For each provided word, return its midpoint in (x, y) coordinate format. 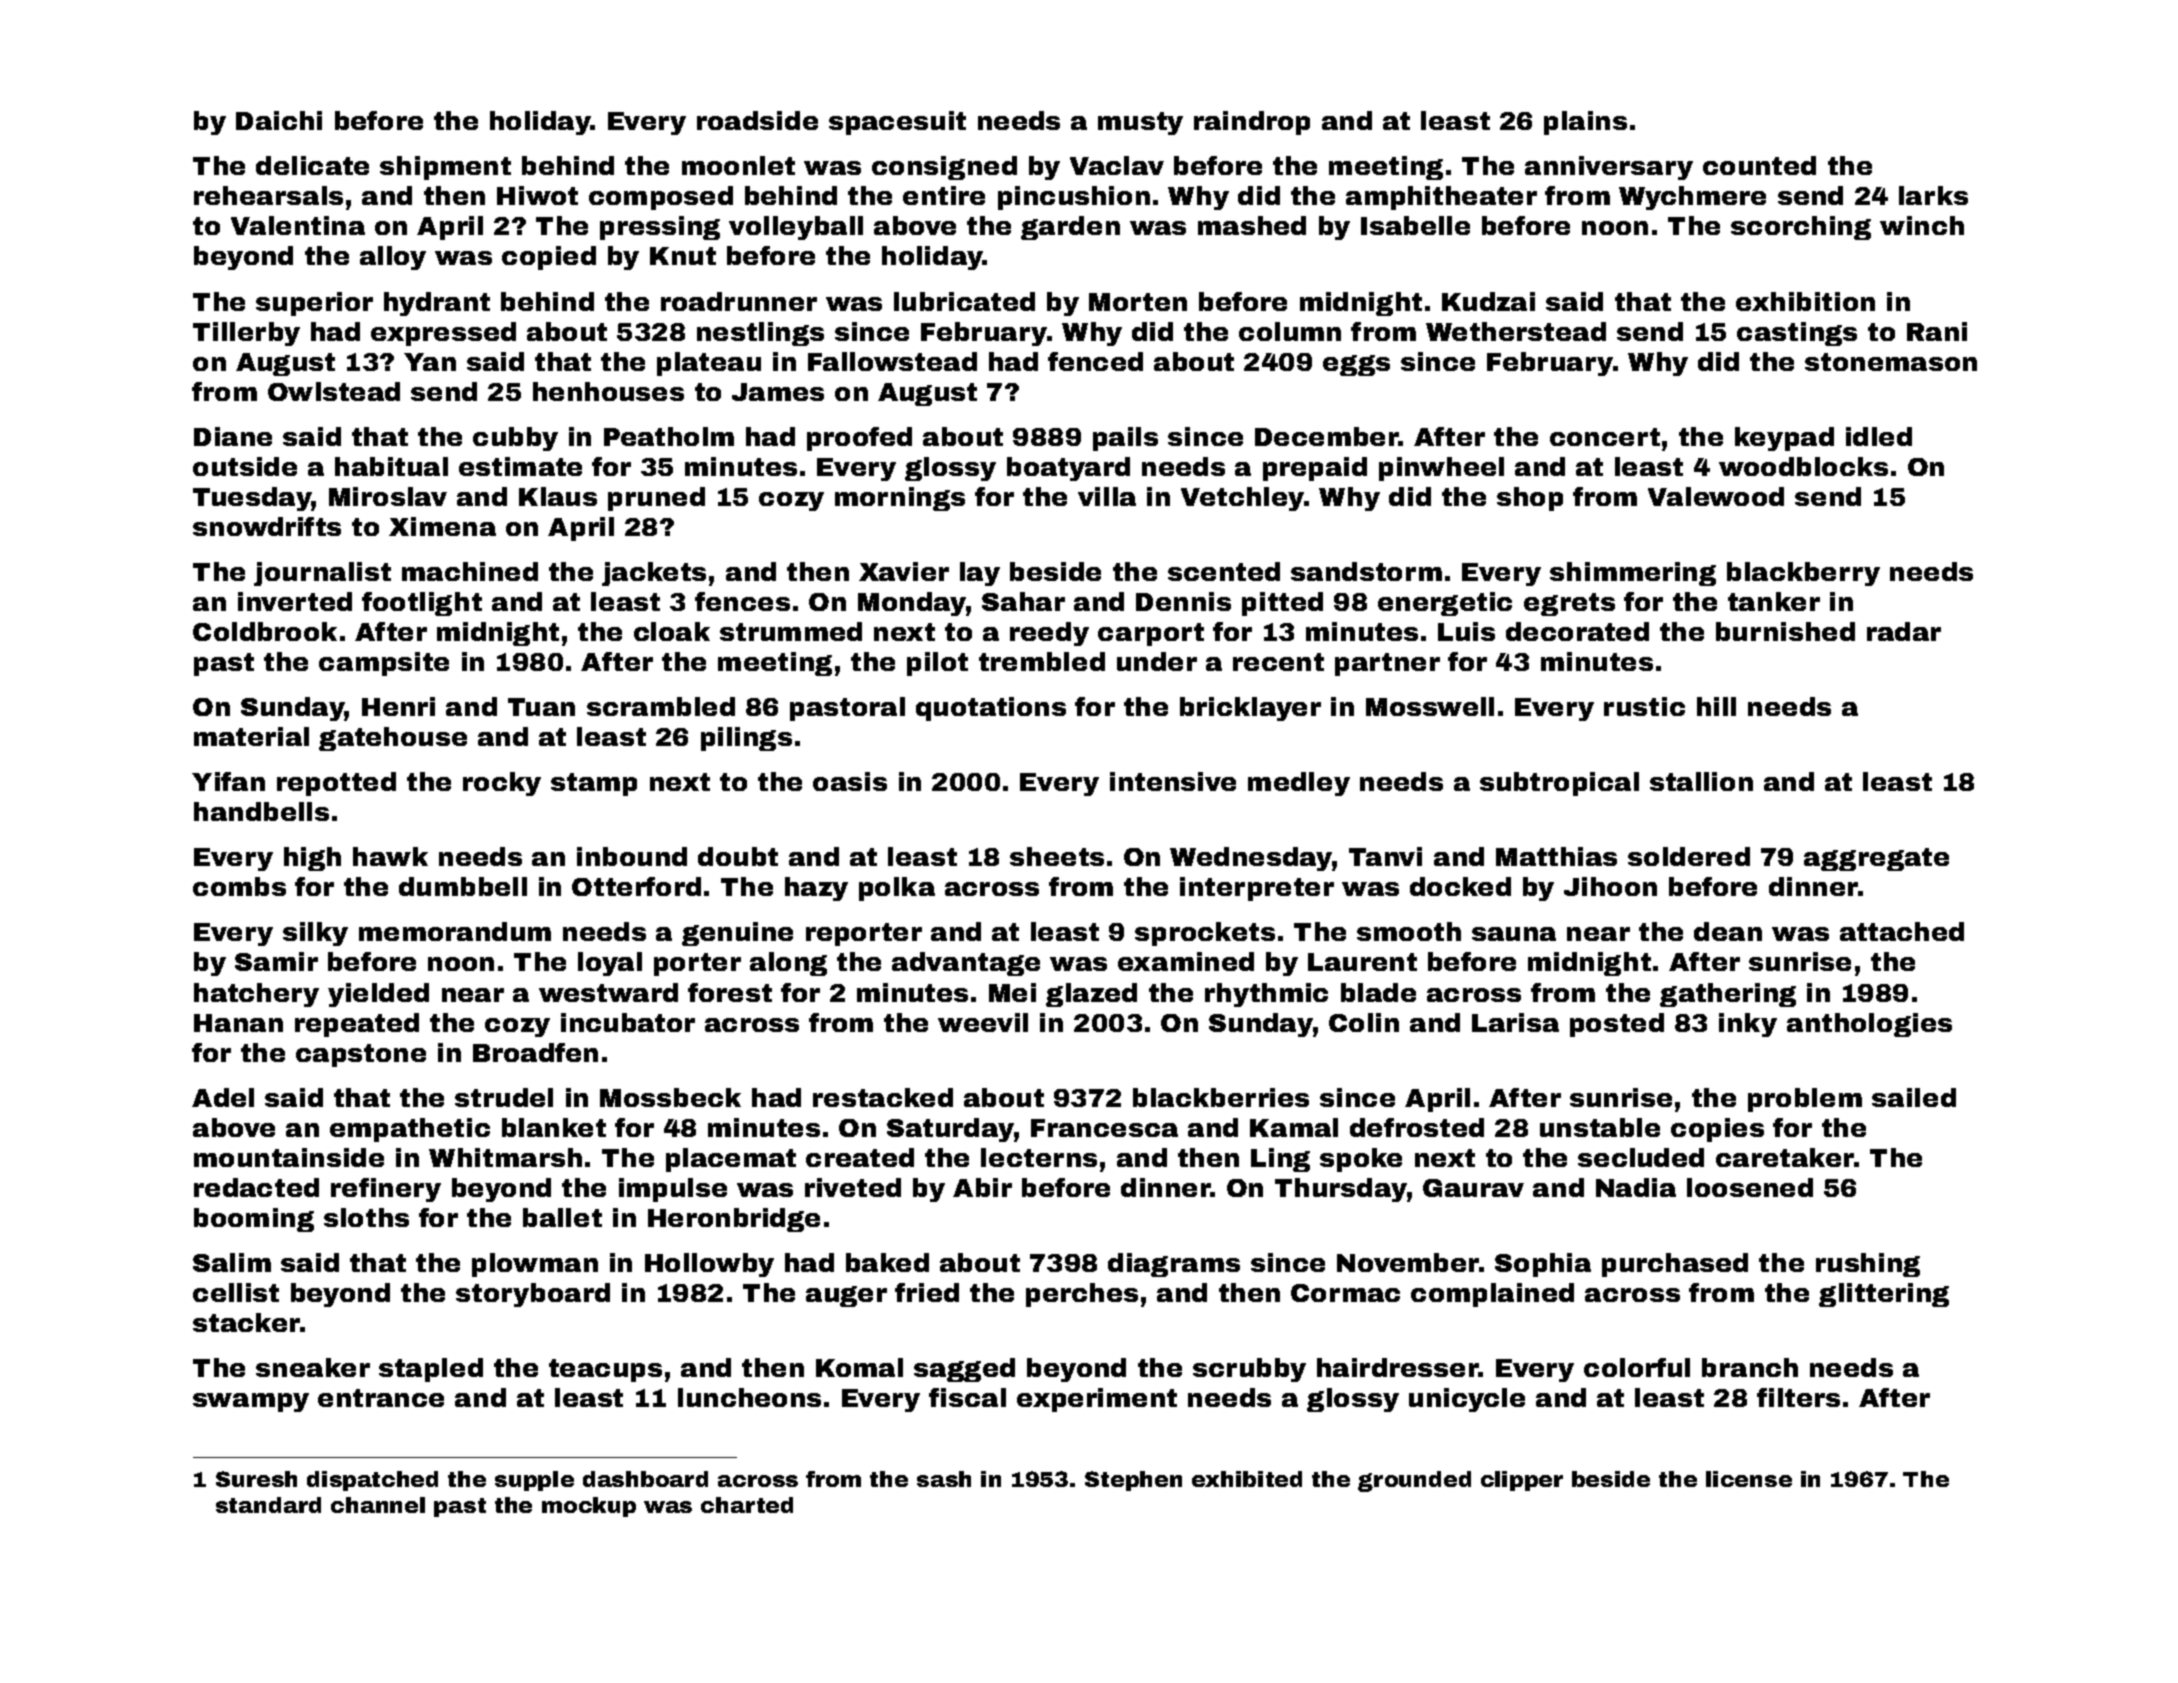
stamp (594, 784)
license (1749, 1479)
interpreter (1257, 889)
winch (1922, 225)
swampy (251, 1402)
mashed (1252, 225)
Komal (859, 1367)
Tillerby (246, 334)
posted (1617, 1025)
